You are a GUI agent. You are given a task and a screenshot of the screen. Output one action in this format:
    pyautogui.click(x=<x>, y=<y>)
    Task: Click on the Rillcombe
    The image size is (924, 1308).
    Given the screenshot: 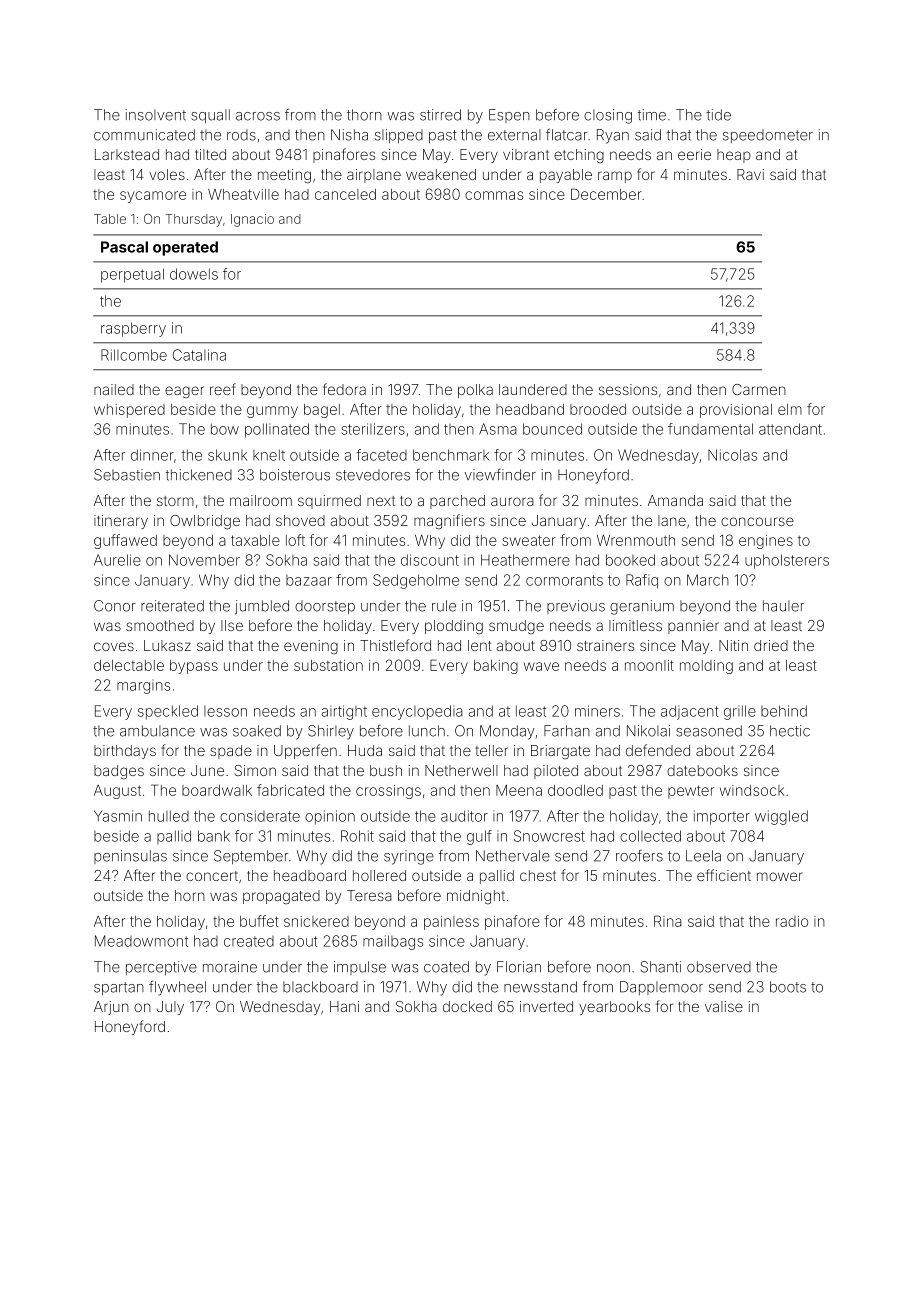 What is the action you would take?
    pyautogui.click(x=134, y=355)
